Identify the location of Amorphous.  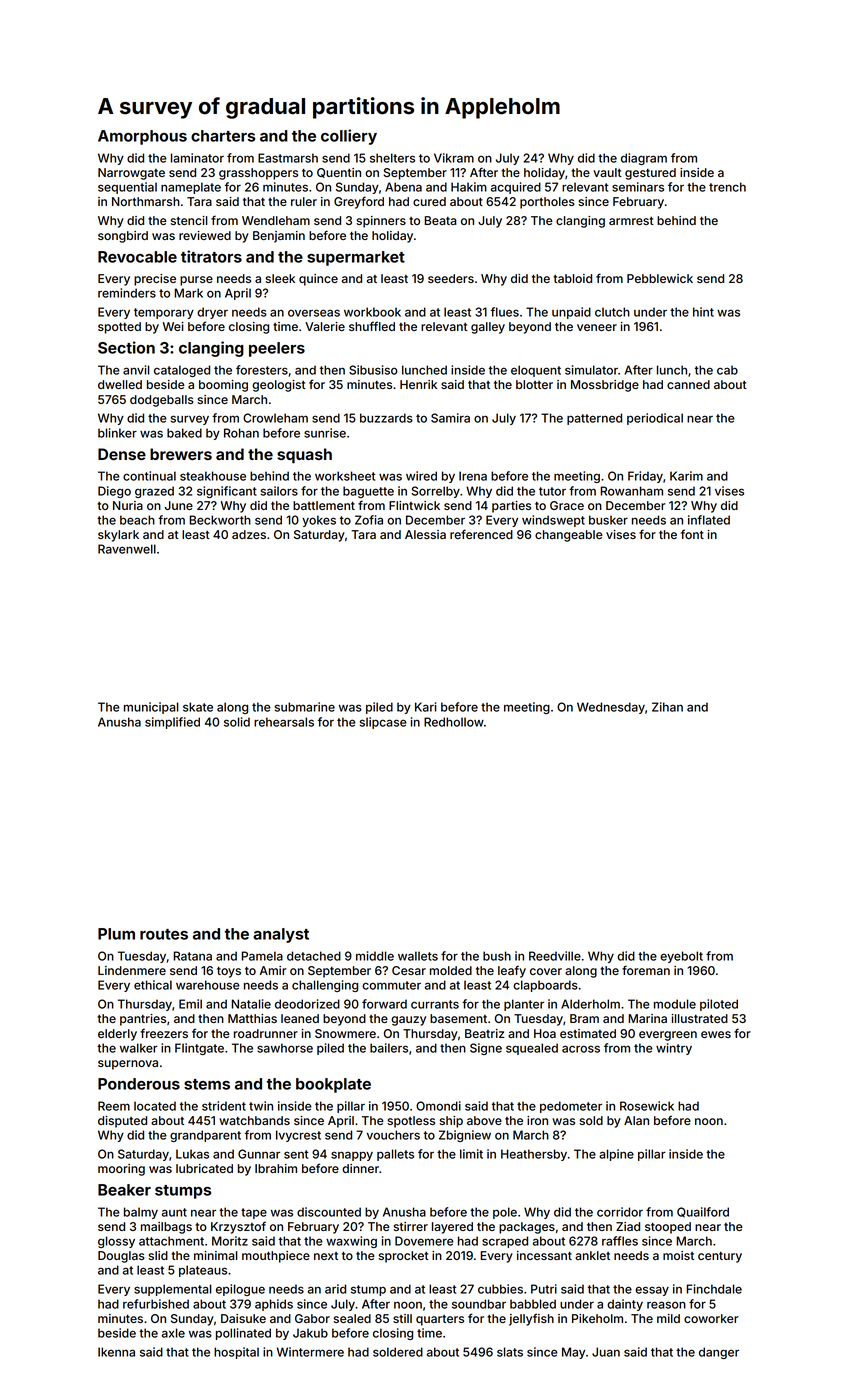
(142, 137).
